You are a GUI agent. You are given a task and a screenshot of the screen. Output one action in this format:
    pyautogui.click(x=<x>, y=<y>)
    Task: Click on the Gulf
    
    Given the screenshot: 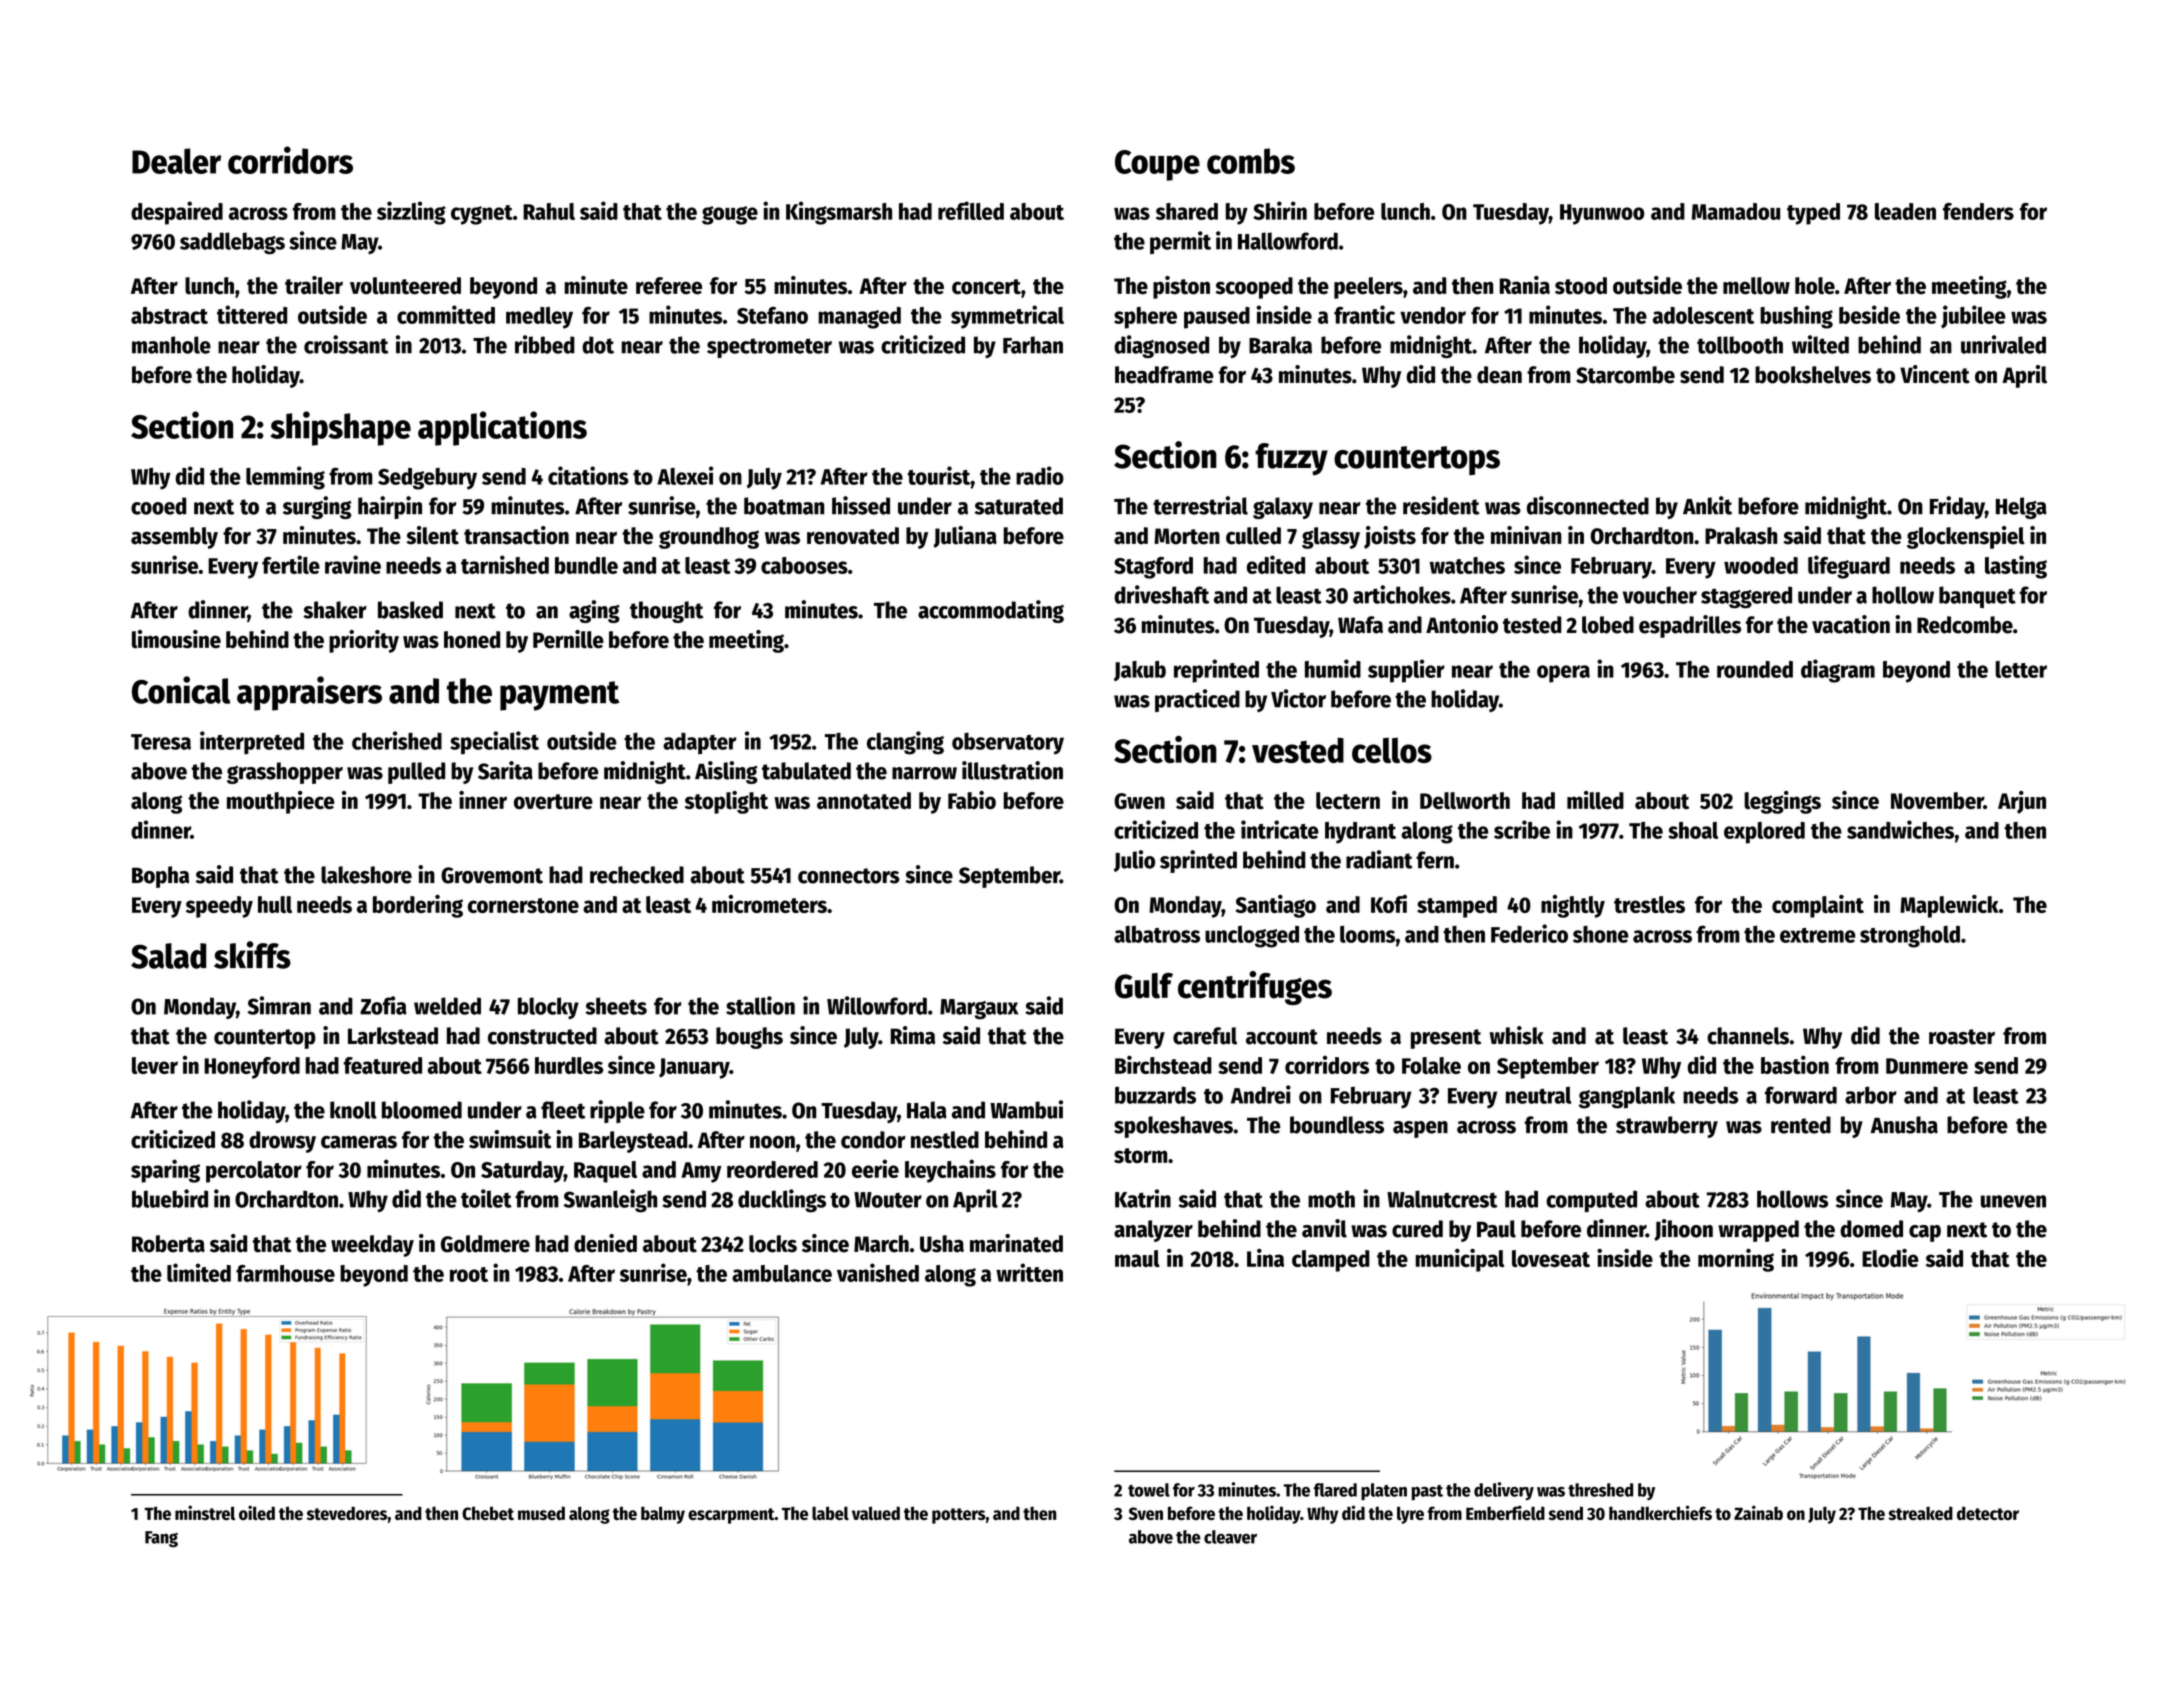 What is the action you would take?
    pyautogui.click(x=1144, y=986)
